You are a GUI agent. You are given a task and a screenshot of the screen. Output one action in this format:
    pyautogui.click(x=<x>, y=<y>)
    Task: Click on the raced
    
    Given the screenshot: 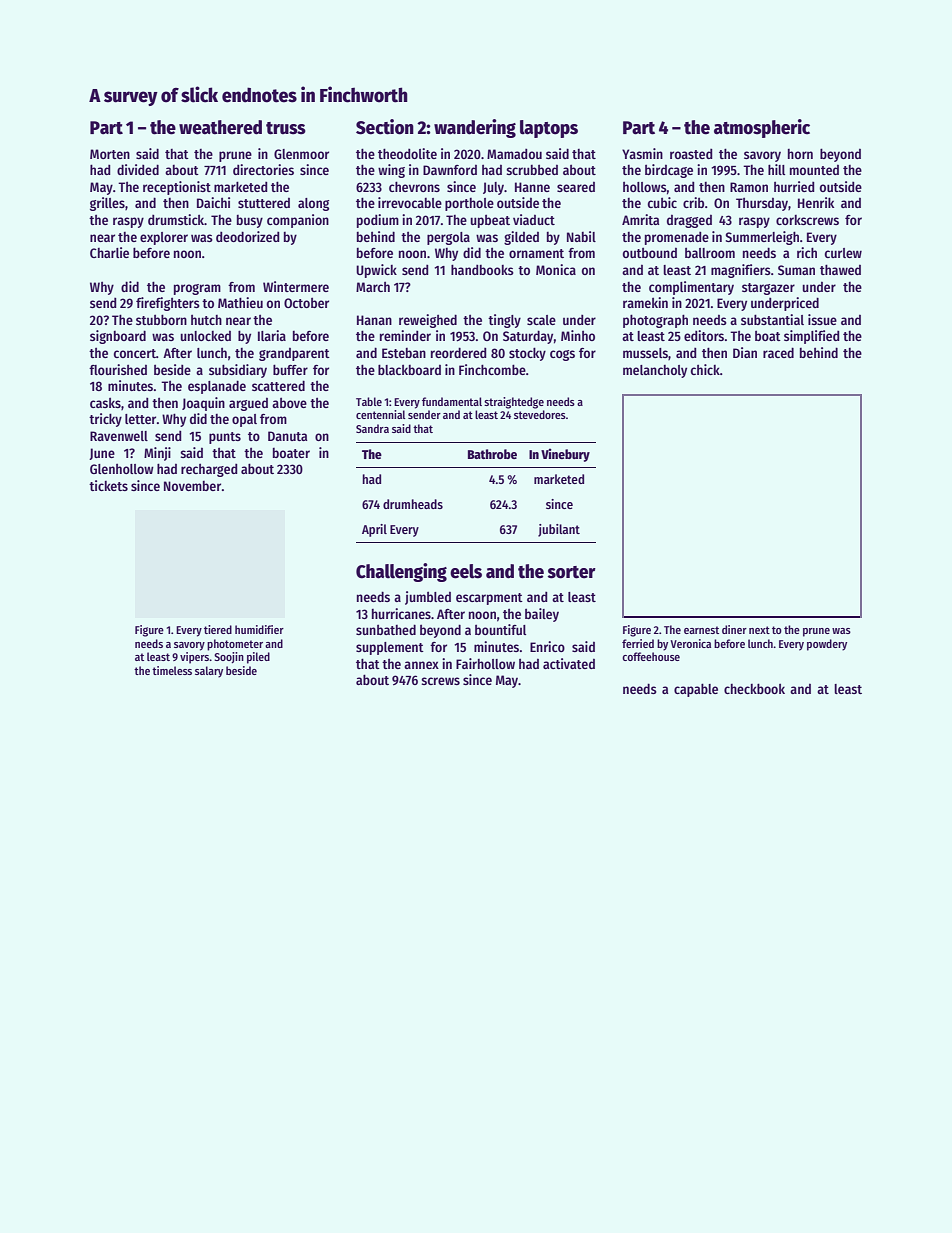 What is the action you would take?
    pyautogui.click(x=778, y=352)
